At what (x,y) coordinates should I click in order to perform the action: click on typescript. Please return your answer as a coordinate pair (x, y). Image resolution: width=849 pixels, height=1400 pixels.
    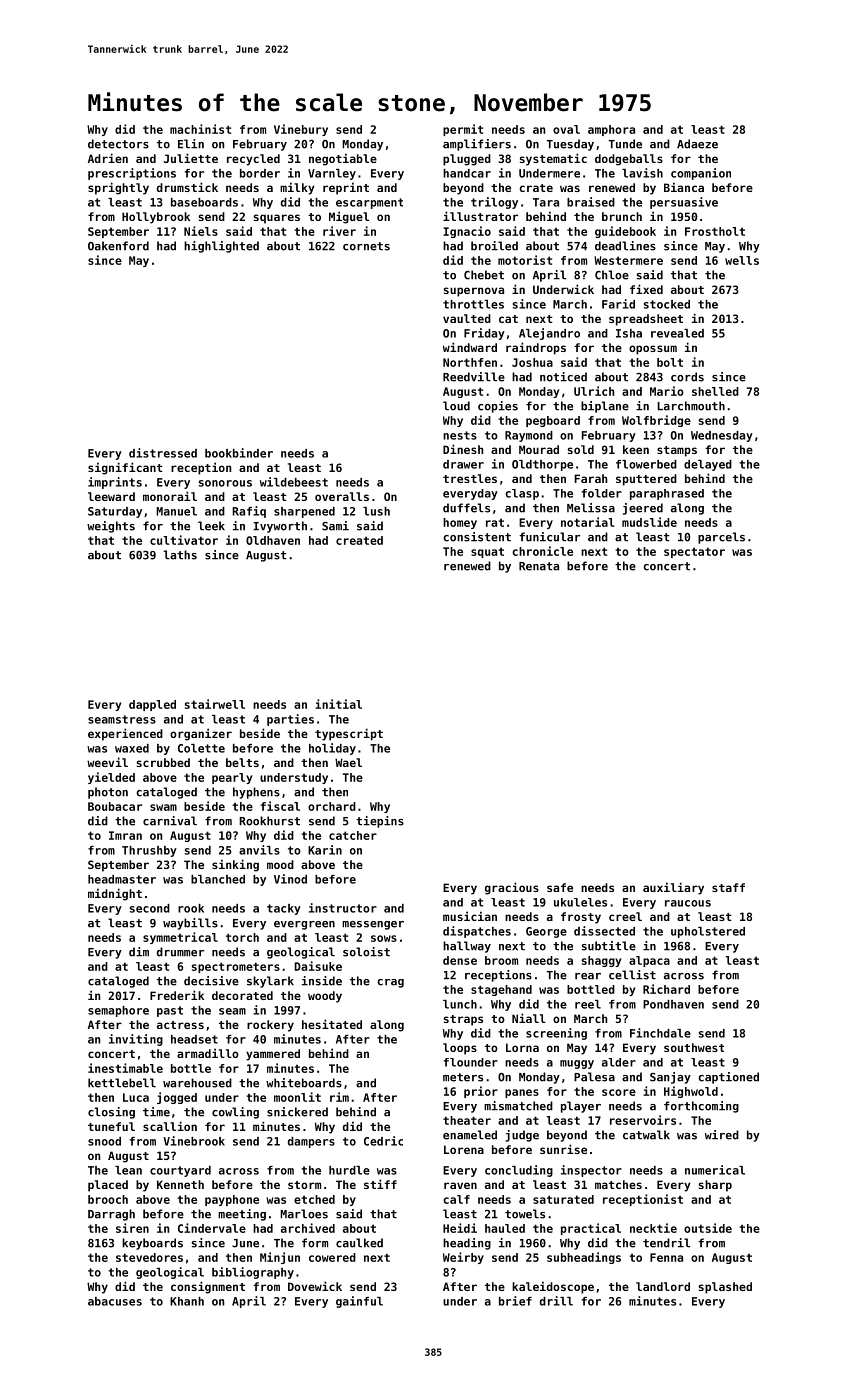
    Looking at the image, I should click on (349, 734).
